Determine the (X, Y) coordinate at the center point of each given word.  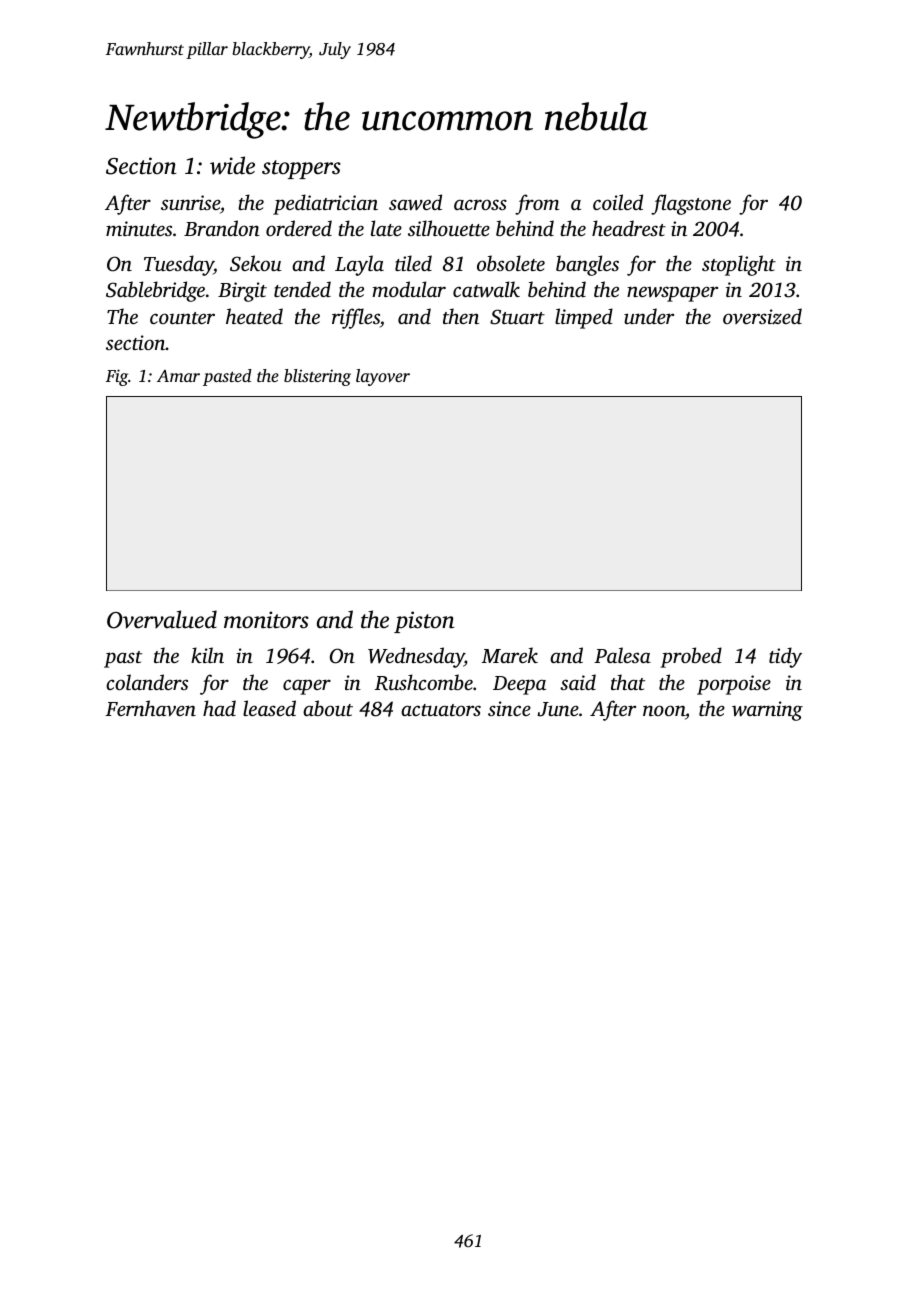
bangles (587, 265)
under (649, 316)
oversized (762, 316)
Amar (178, 376)
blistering (317, 377)
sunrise (190, 202)
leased (269, 708)
